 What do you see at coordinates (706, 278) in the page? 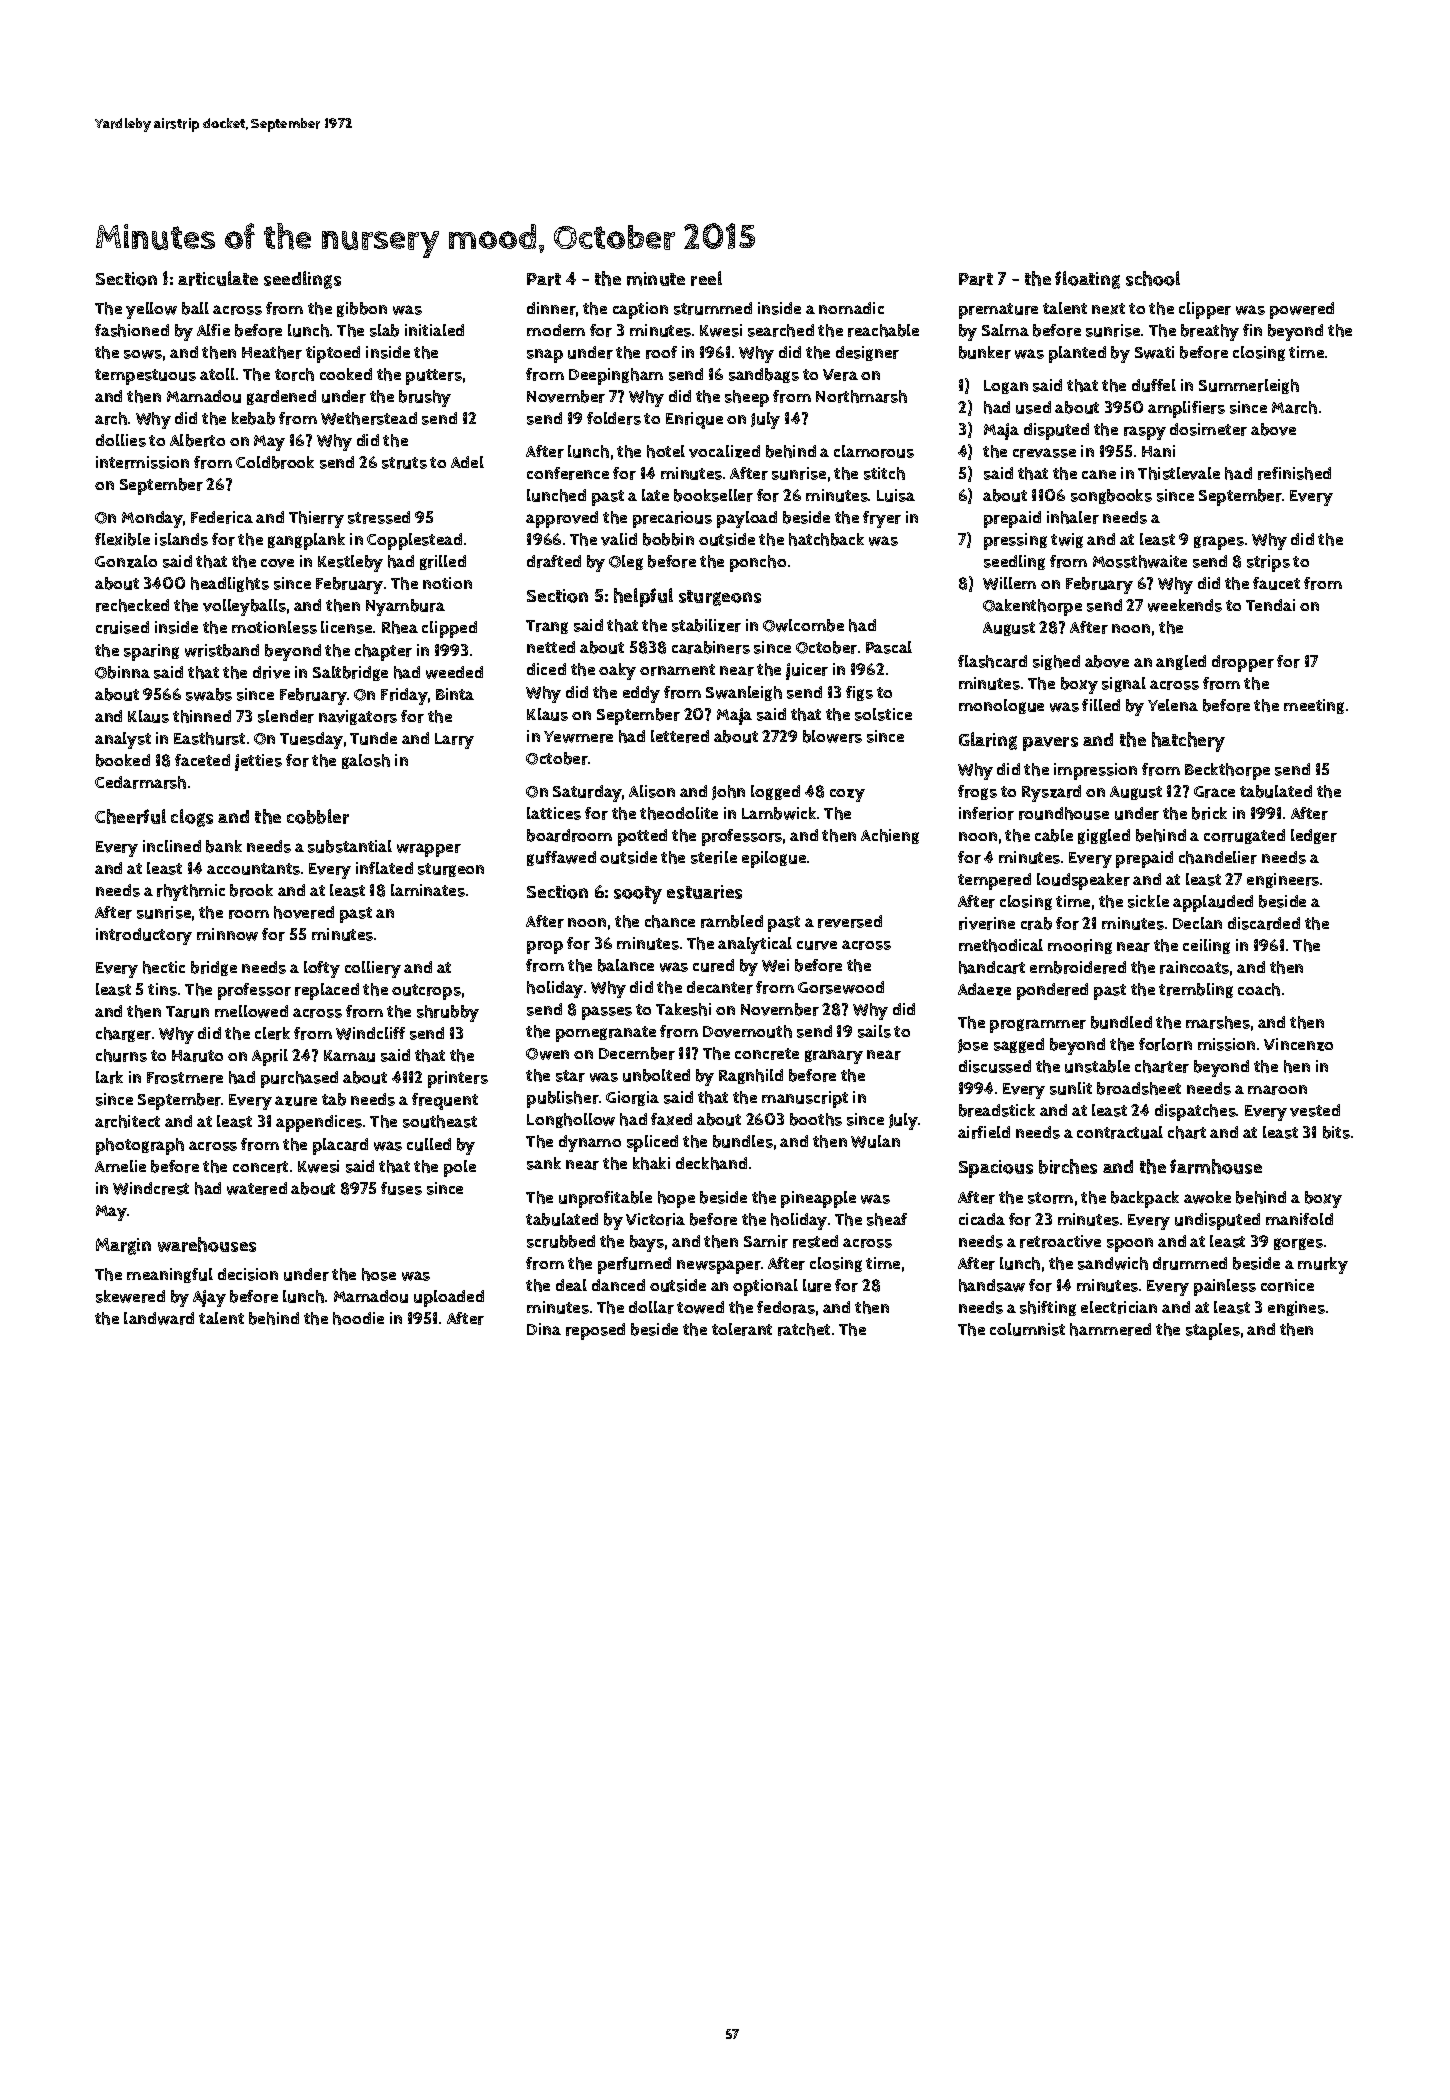
I see `reel` at bounding box center [706, 278].
